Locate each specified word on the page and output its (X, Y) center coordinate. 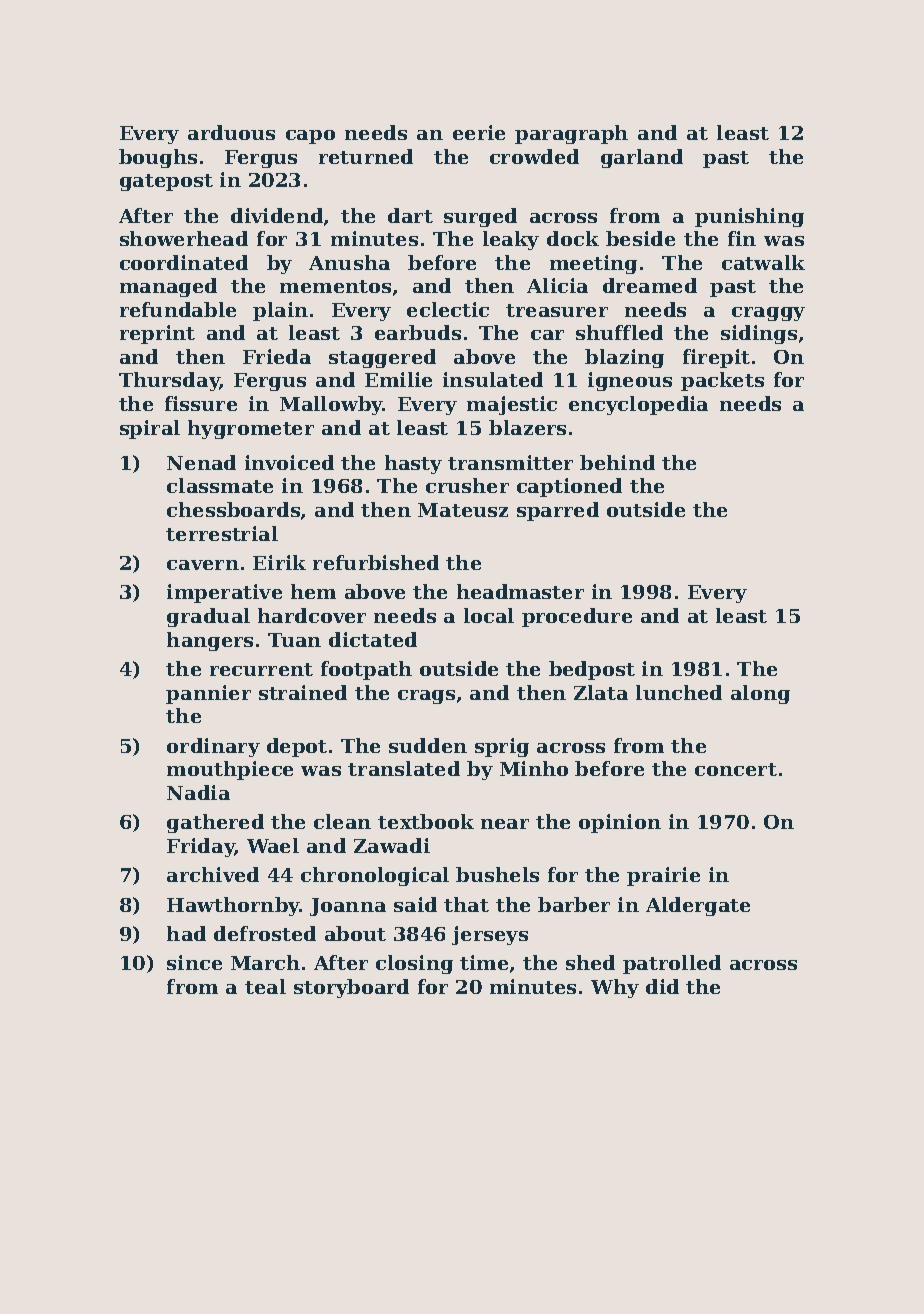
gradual (208, 617)
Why (615, 988)
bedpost (592, 670)
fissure (201, 403)
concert (736, 769)
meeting (593, 264)
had (186, 933)
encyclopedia (638, 405)
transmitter (510, 462)
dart (410, 215)
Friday (201, 847)
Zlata (601, 692)
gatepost (166, 182)
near (505, 824)
